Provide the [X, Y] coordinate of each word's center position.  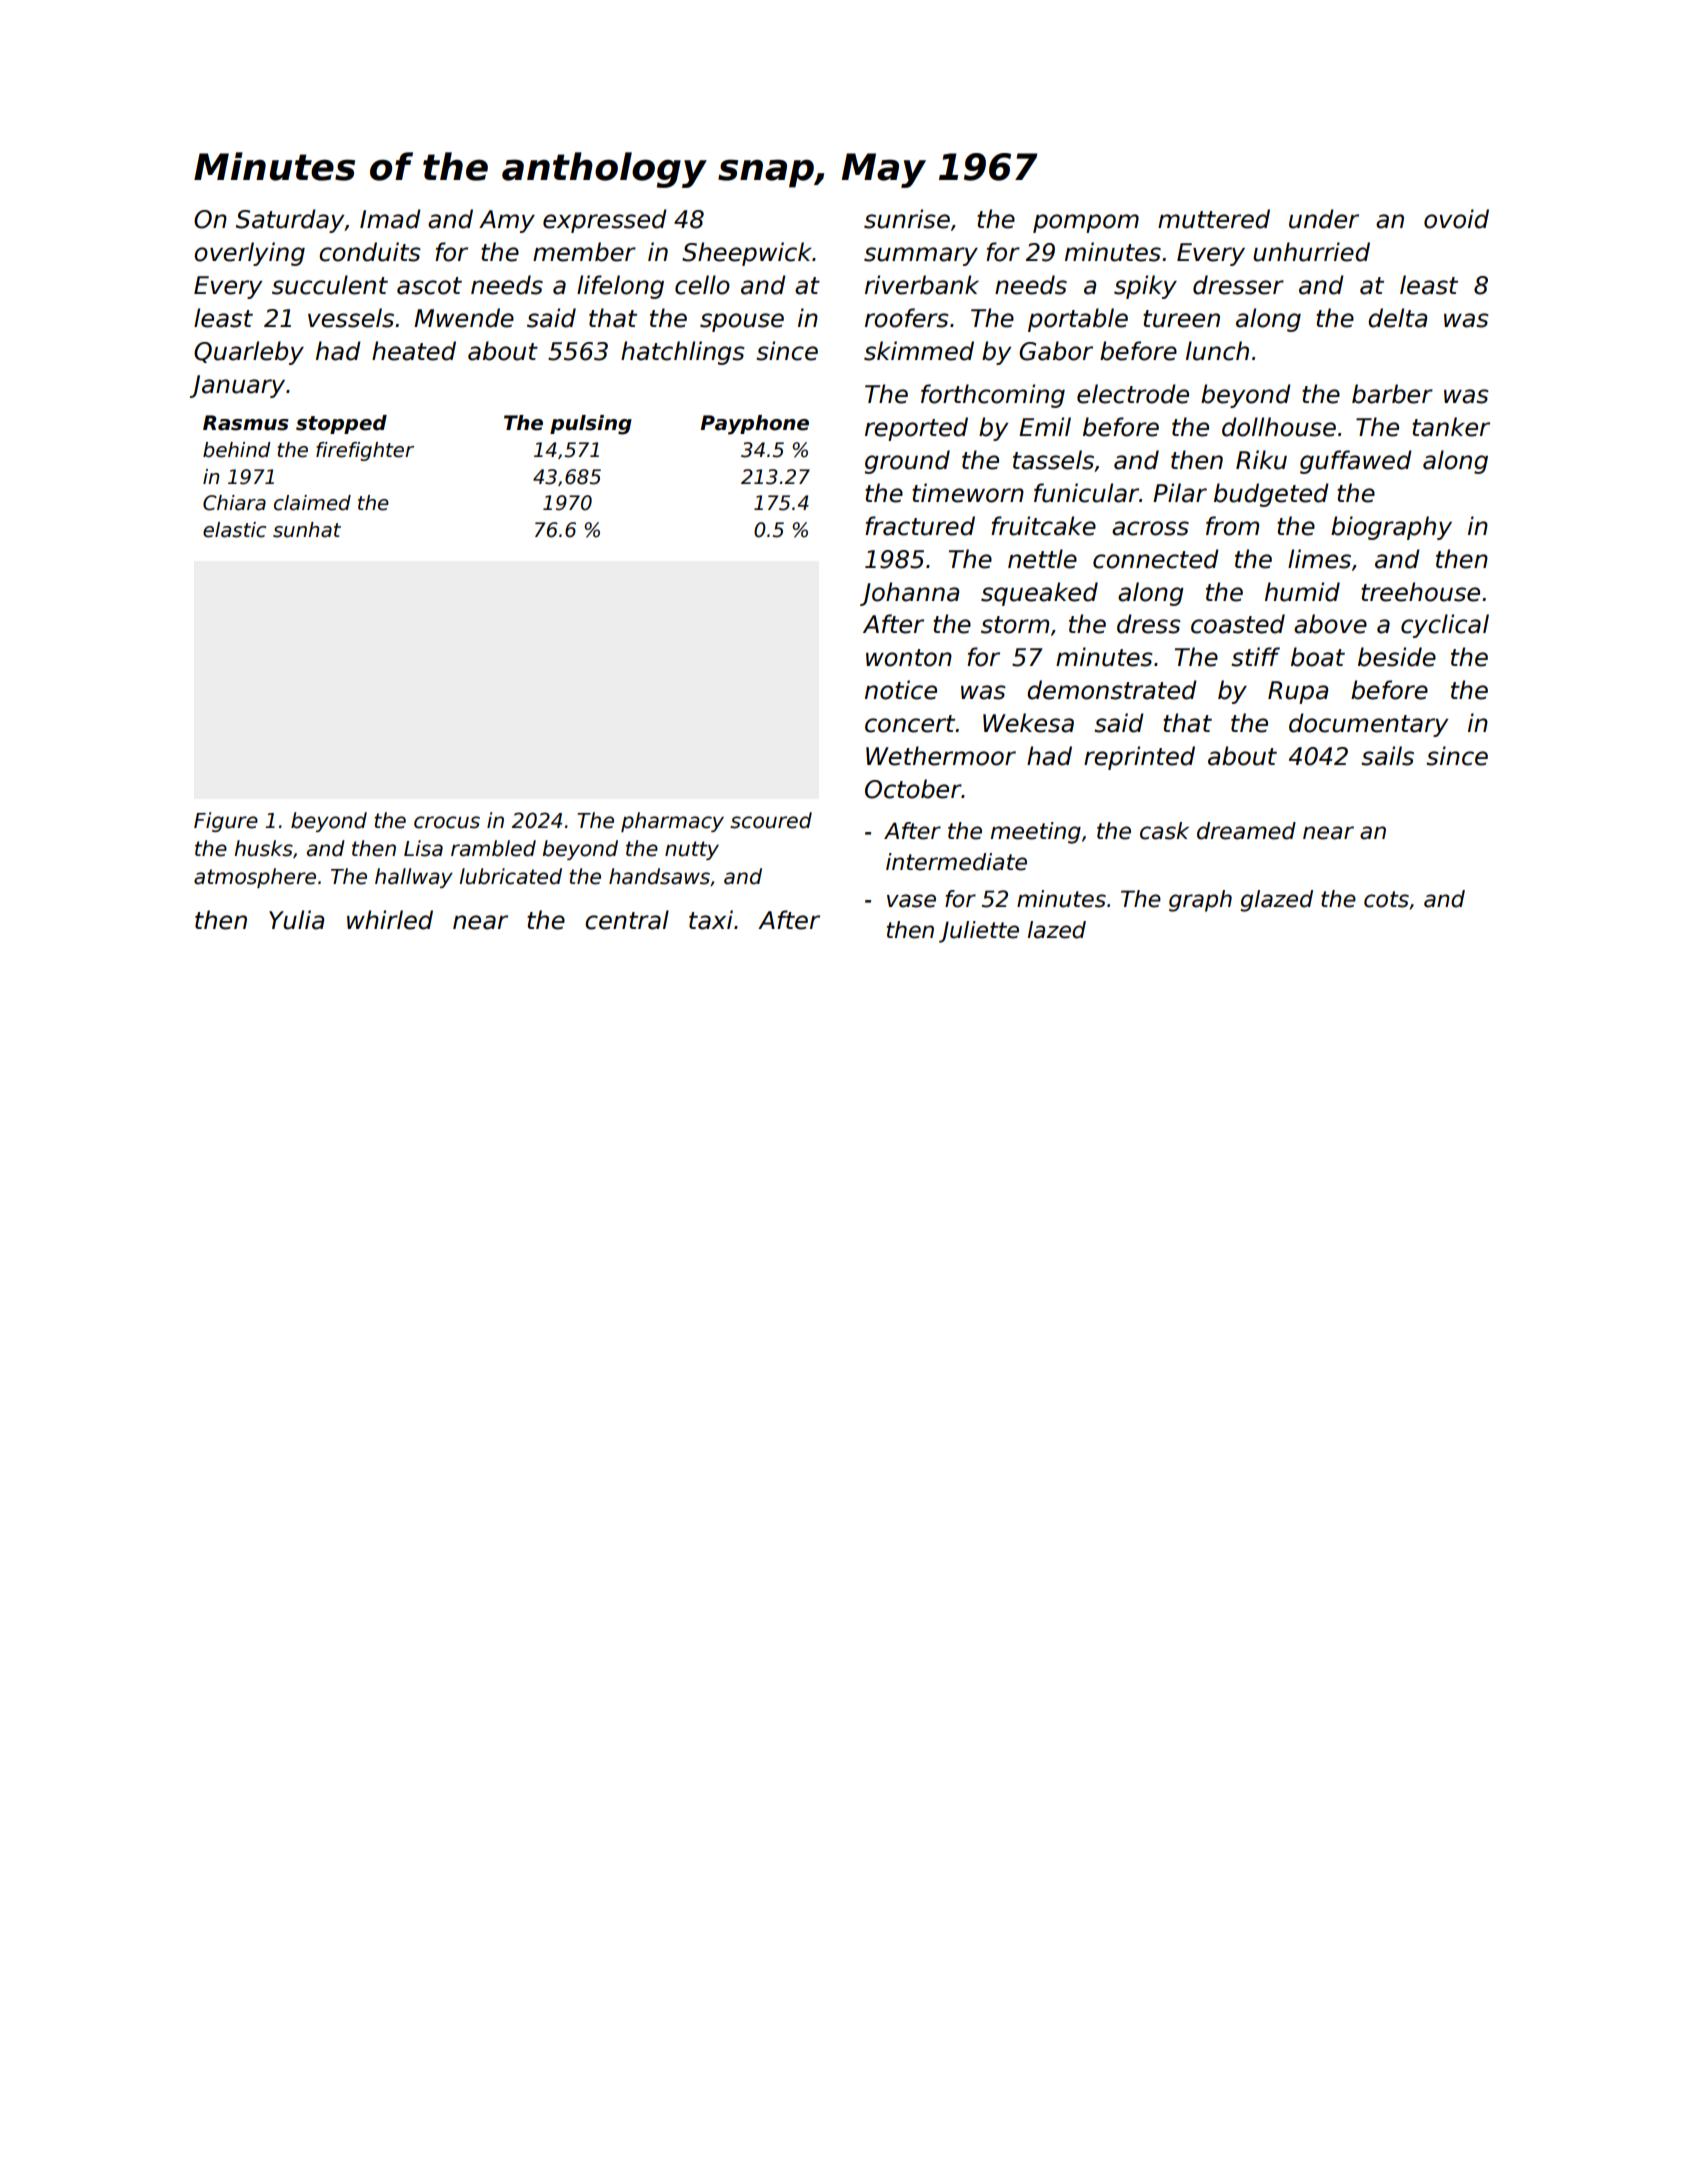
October [913, 789]
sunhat [307, 530]
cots [1386, 899]
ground [907, 462]
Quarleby [249, 353]
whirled [390, 920]
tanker [1451, 427]
